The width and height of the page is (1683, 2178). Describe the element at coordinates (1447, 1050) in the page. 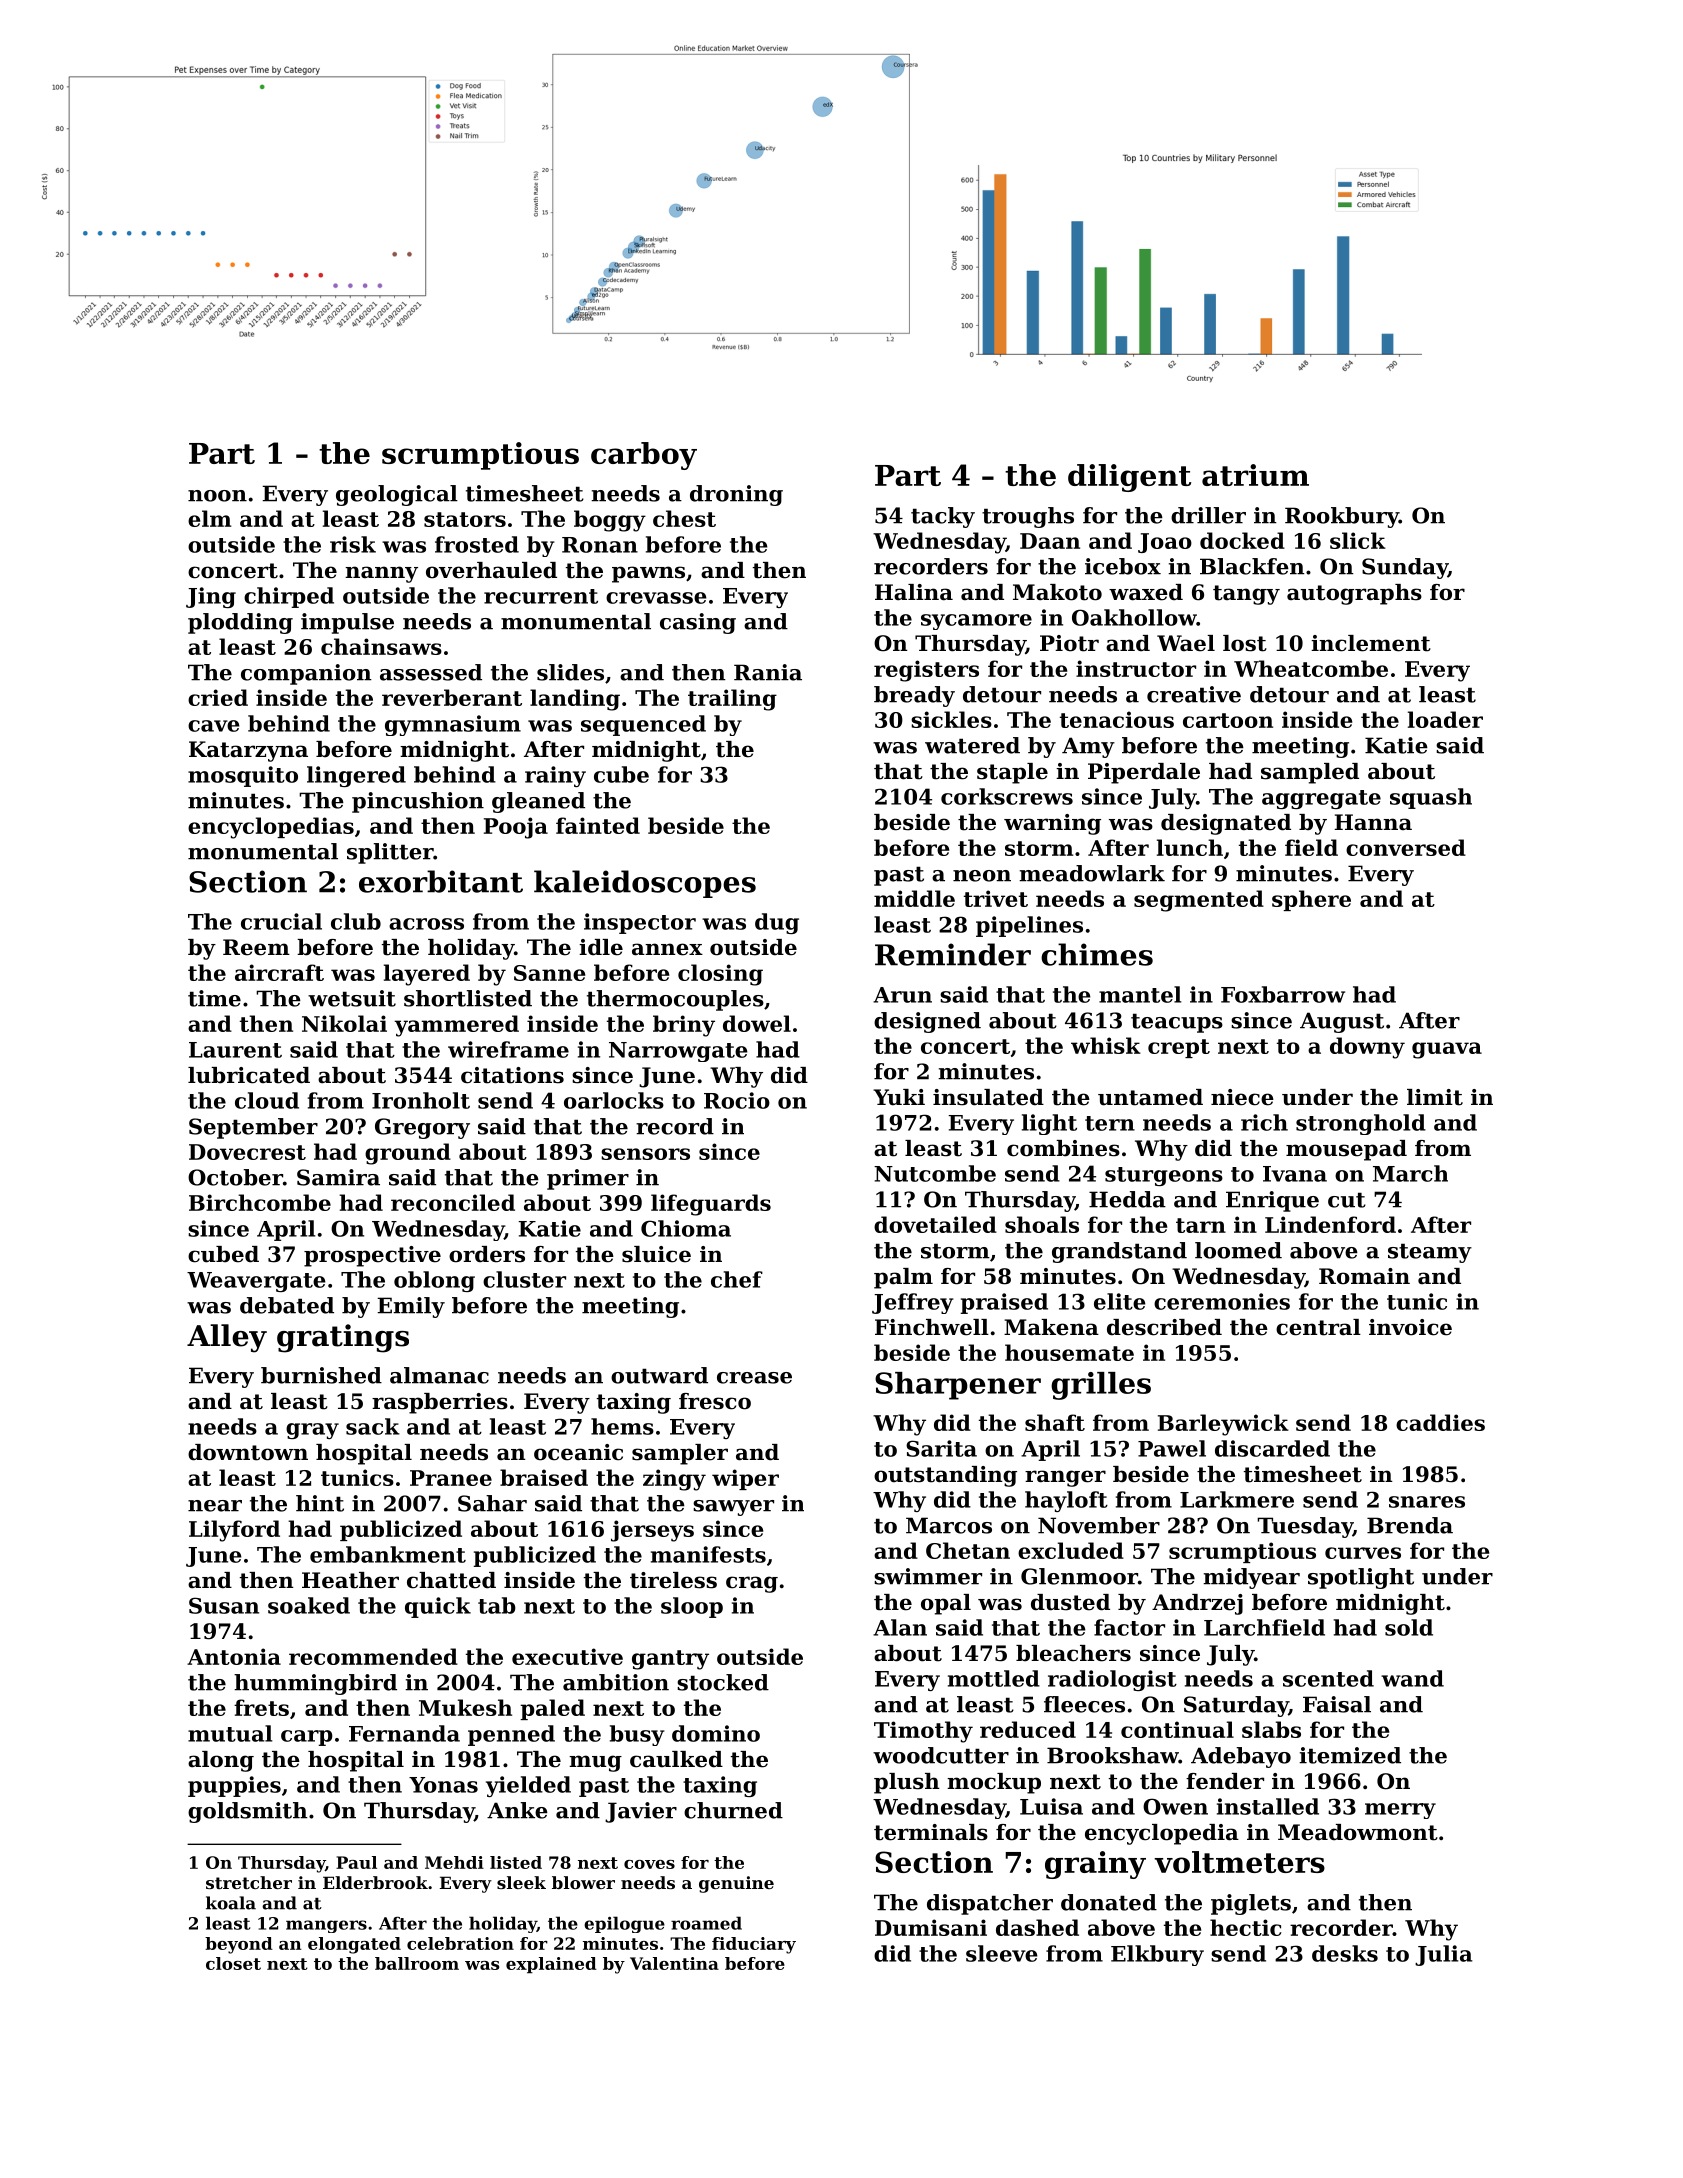

I see `guava` at that location.
